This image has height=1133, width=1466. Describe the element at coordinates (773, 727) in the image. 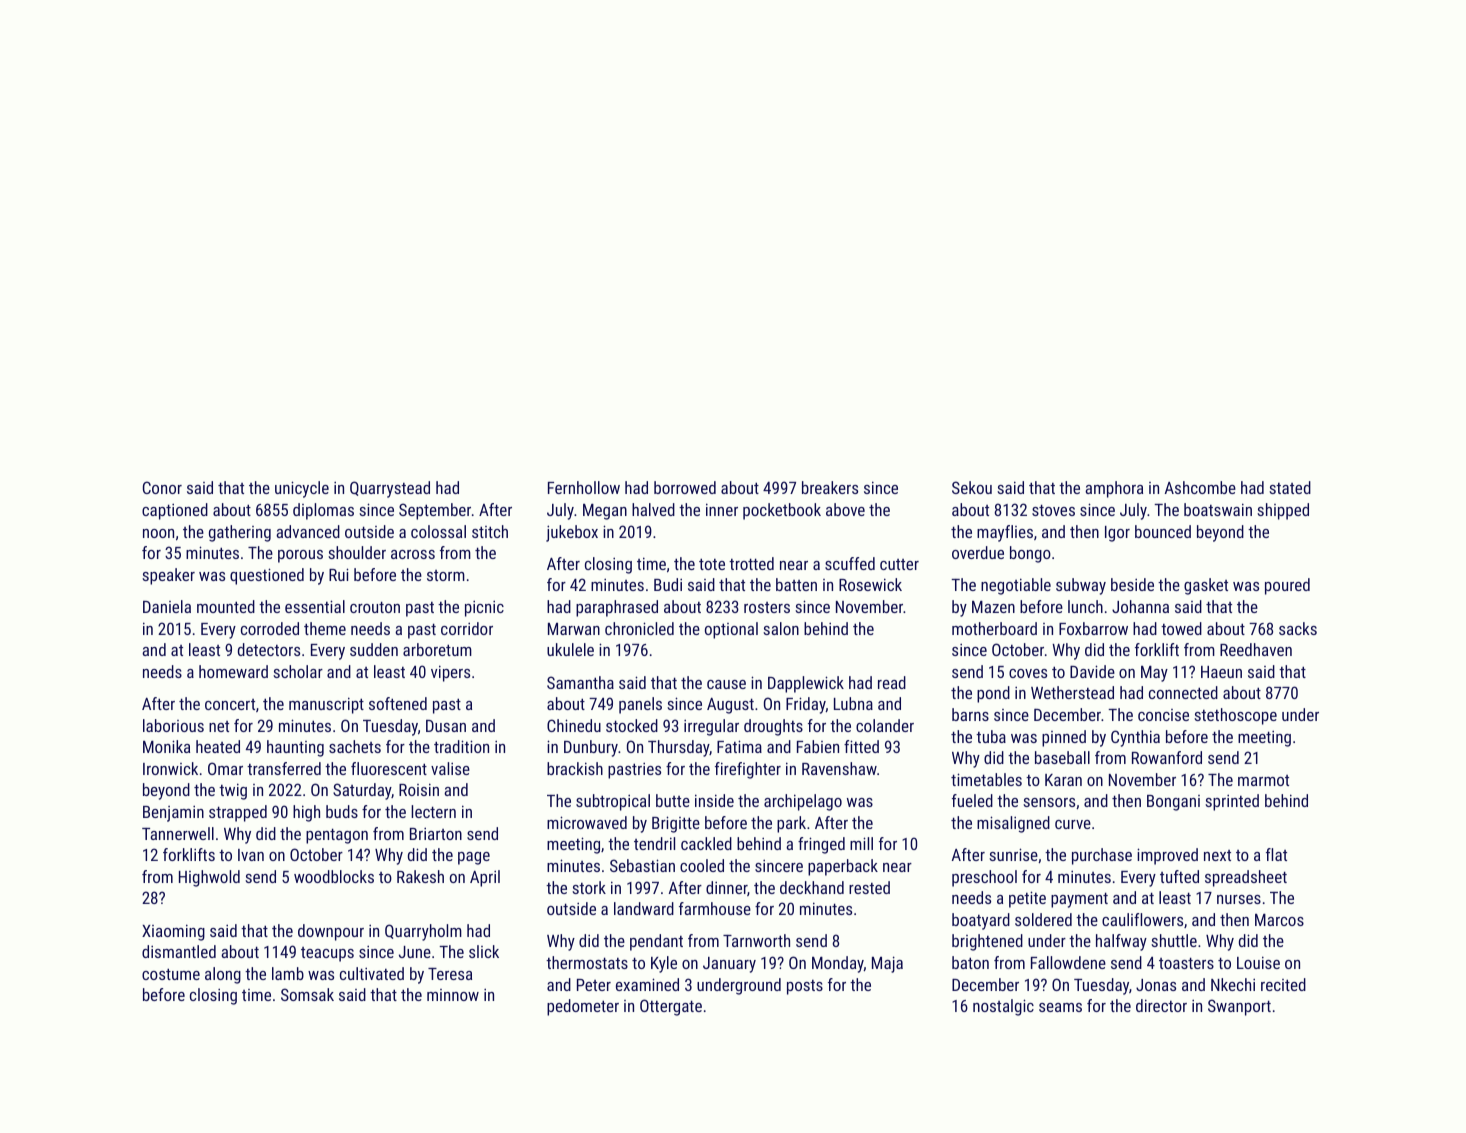

I see `droughts` at that location.
